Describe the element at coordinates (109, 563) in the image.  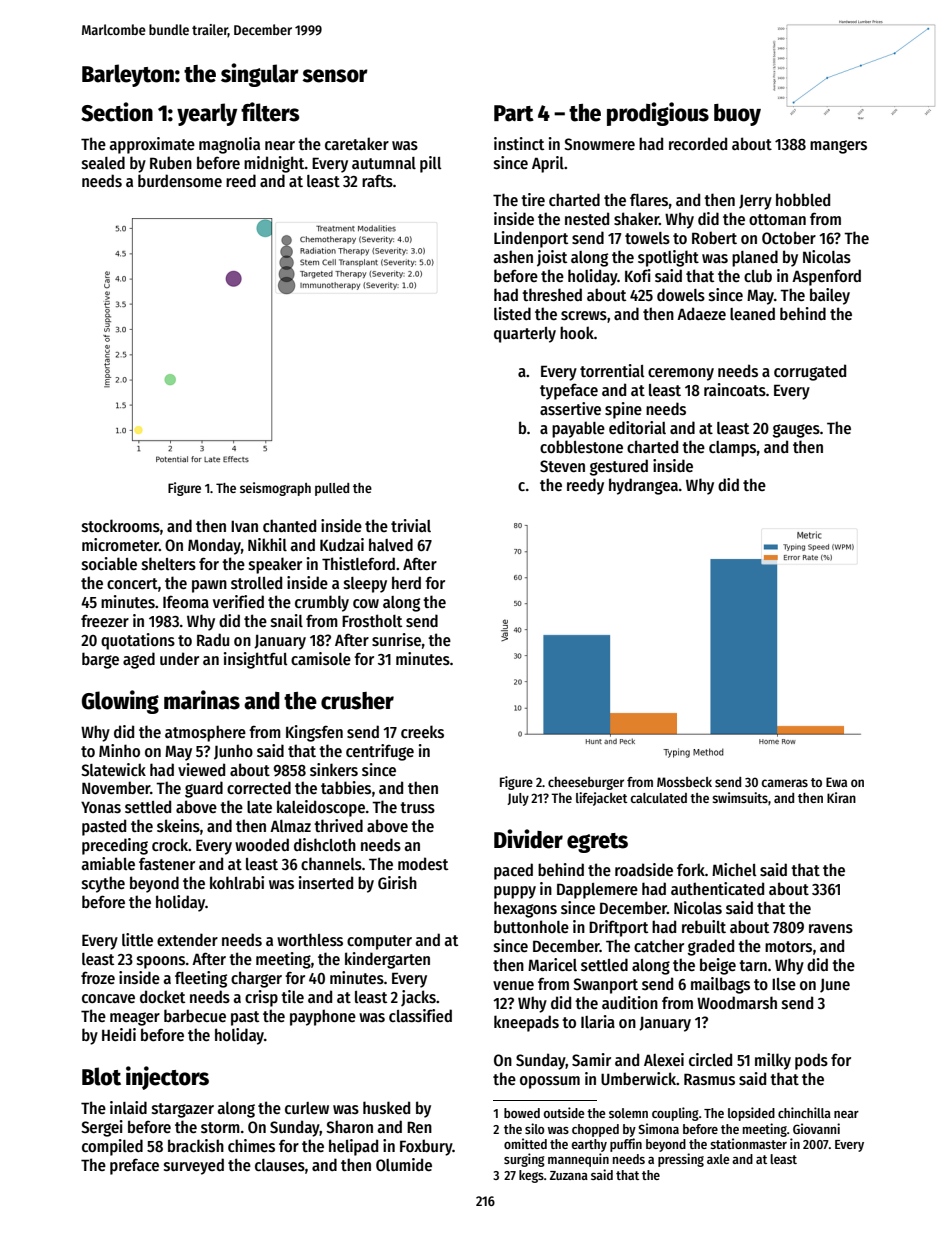
I see `sociable` at that location.
